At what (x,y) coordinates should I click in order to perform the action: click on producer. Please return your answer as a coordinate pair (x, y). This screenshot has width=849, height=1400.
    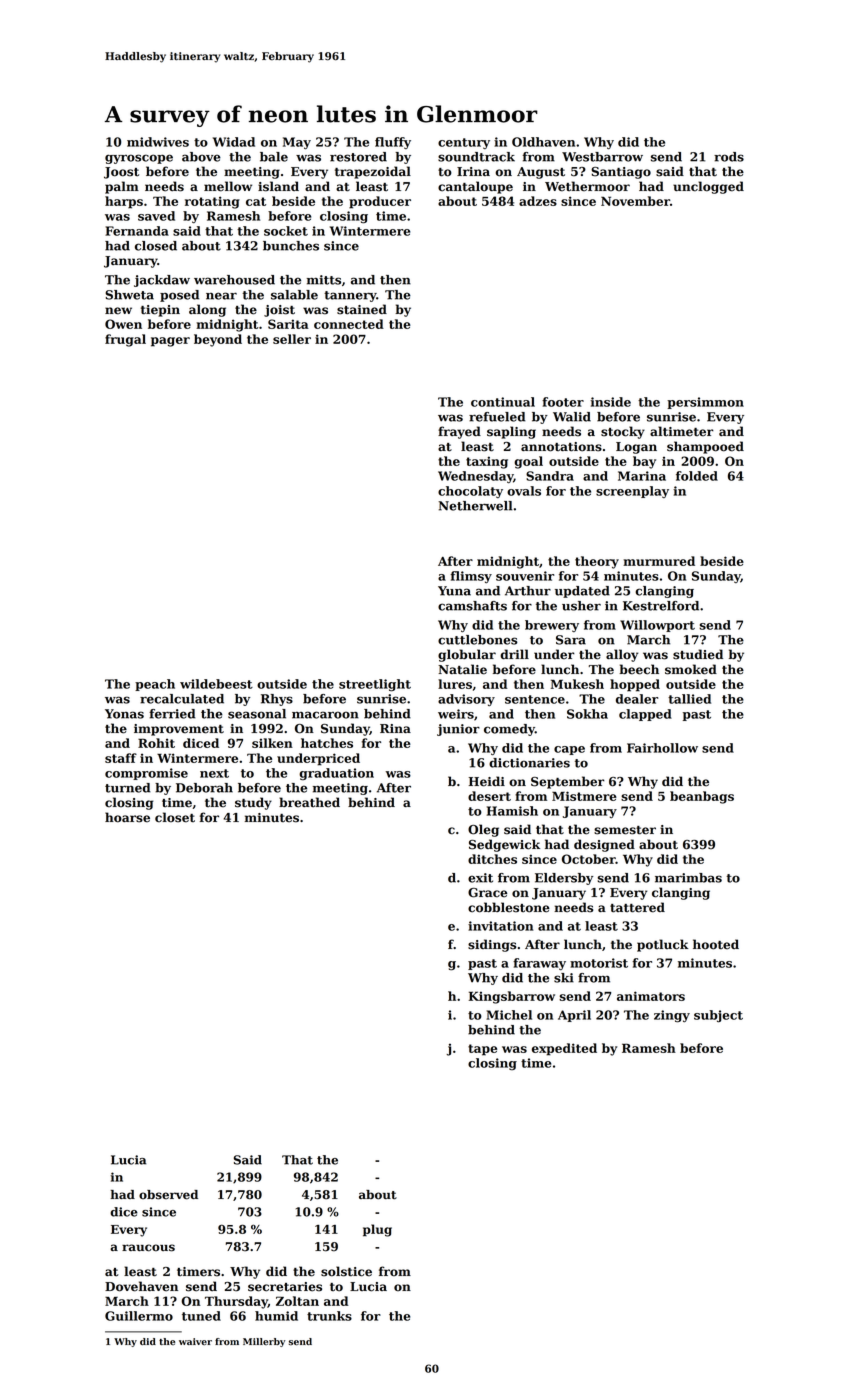
    Looking at the image, I should click on (380, 202).
